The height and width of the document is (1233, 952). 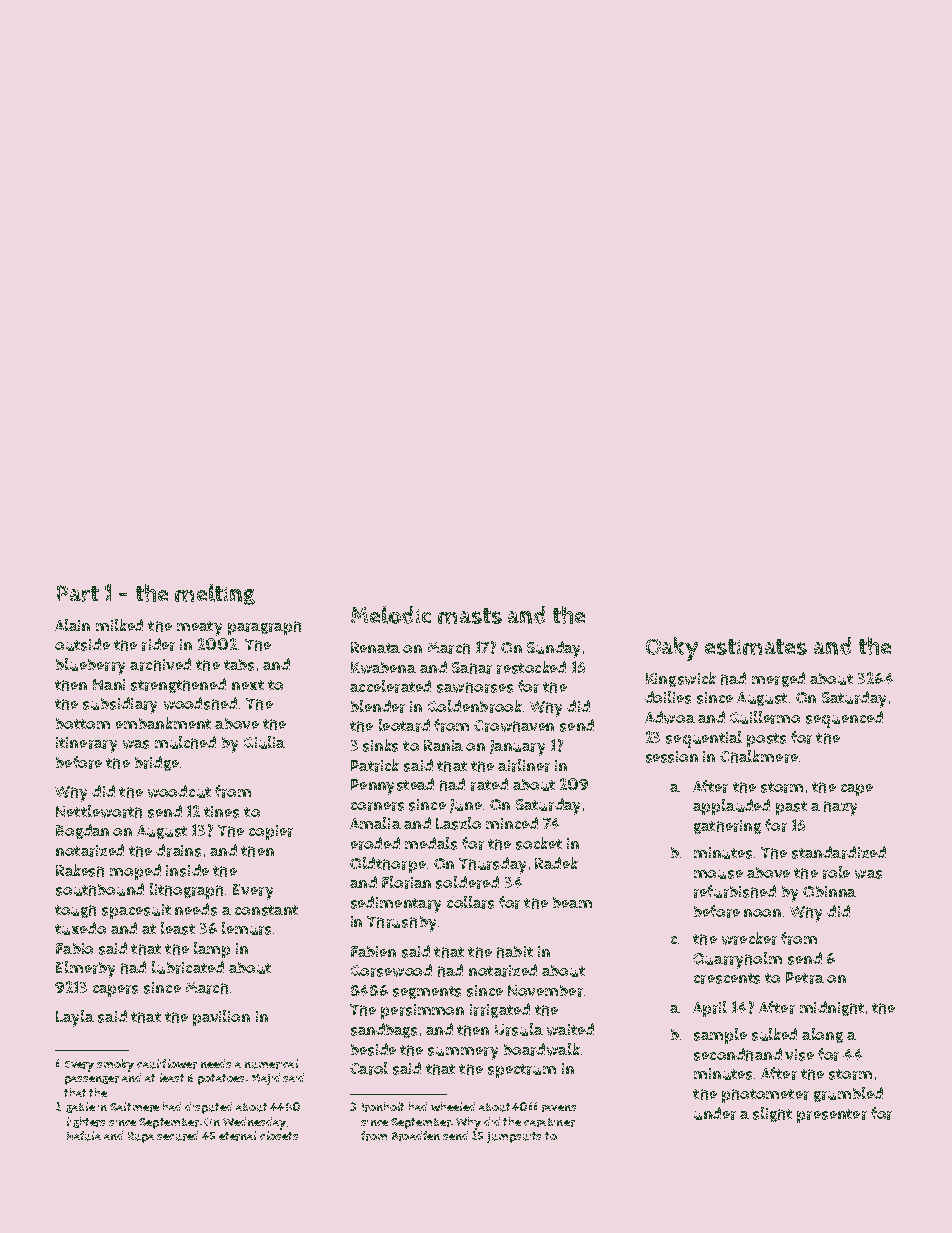 I want to click on tines, so click(x=221, y=812).
